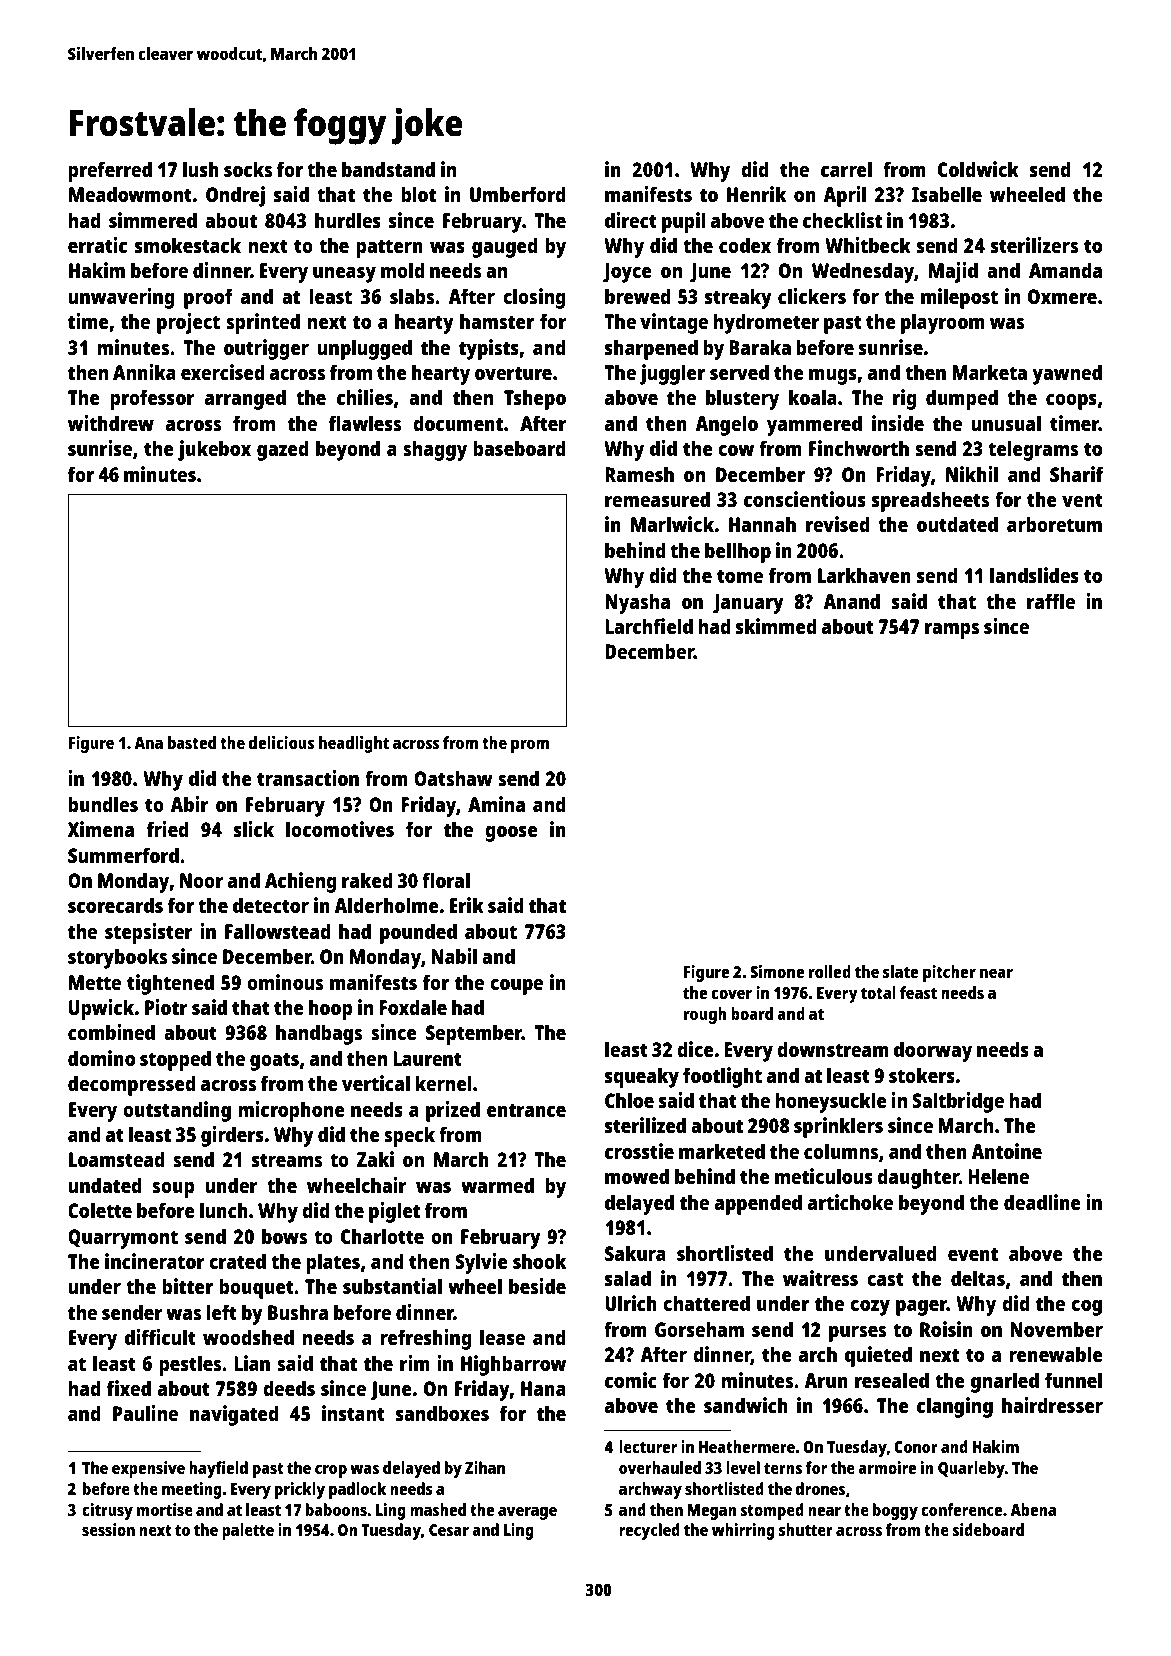 The width and height of the screenshot is (1171, 1656). I want to click on Nyasha, so click(637, 603).
